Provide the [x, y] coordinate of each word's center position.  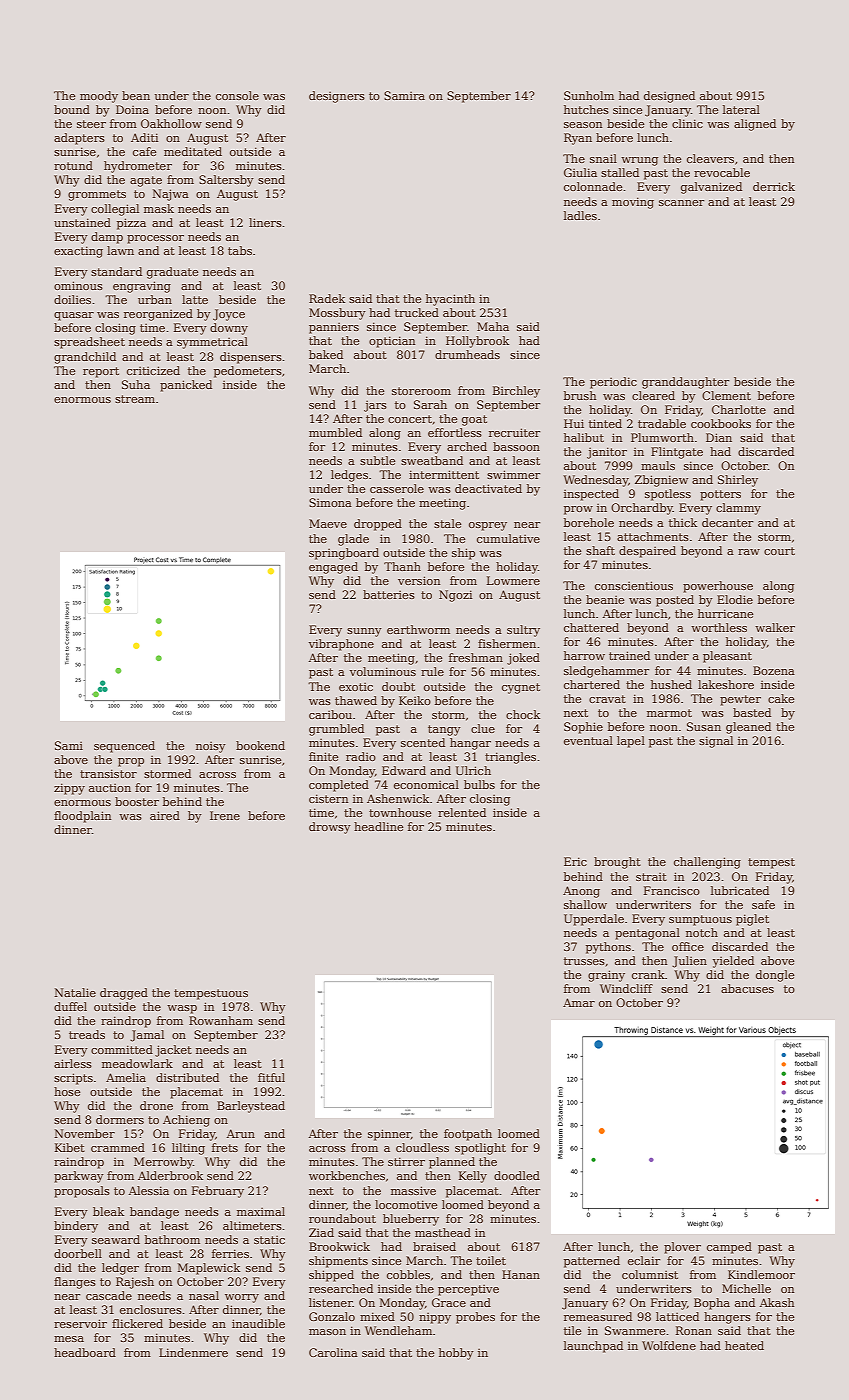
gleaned [748, 728]
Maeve [328, 523]
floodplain [82, 817]
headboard [85, 1352]
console [237, 95]
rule [432, 671]
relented [462, 812]
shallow [585, 904]
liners [265, 222]
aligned [755, 125]
